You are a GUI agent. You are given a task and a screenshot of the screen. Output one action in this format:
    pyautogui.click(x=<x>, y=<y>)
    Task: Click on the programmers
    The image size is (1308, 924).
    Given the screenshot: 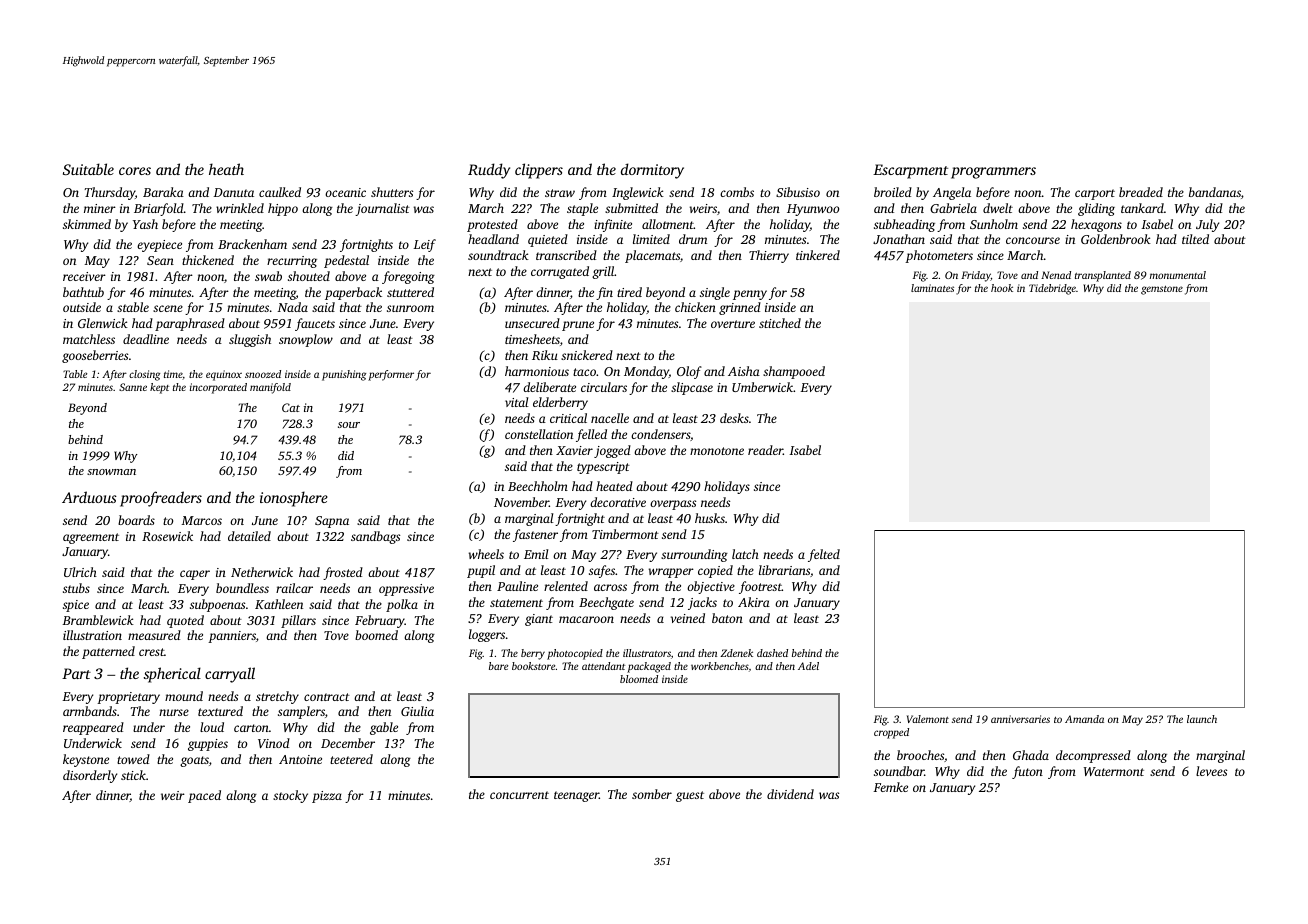 What is the action you would take?
    pyautogui.click(x=993, y=173)
